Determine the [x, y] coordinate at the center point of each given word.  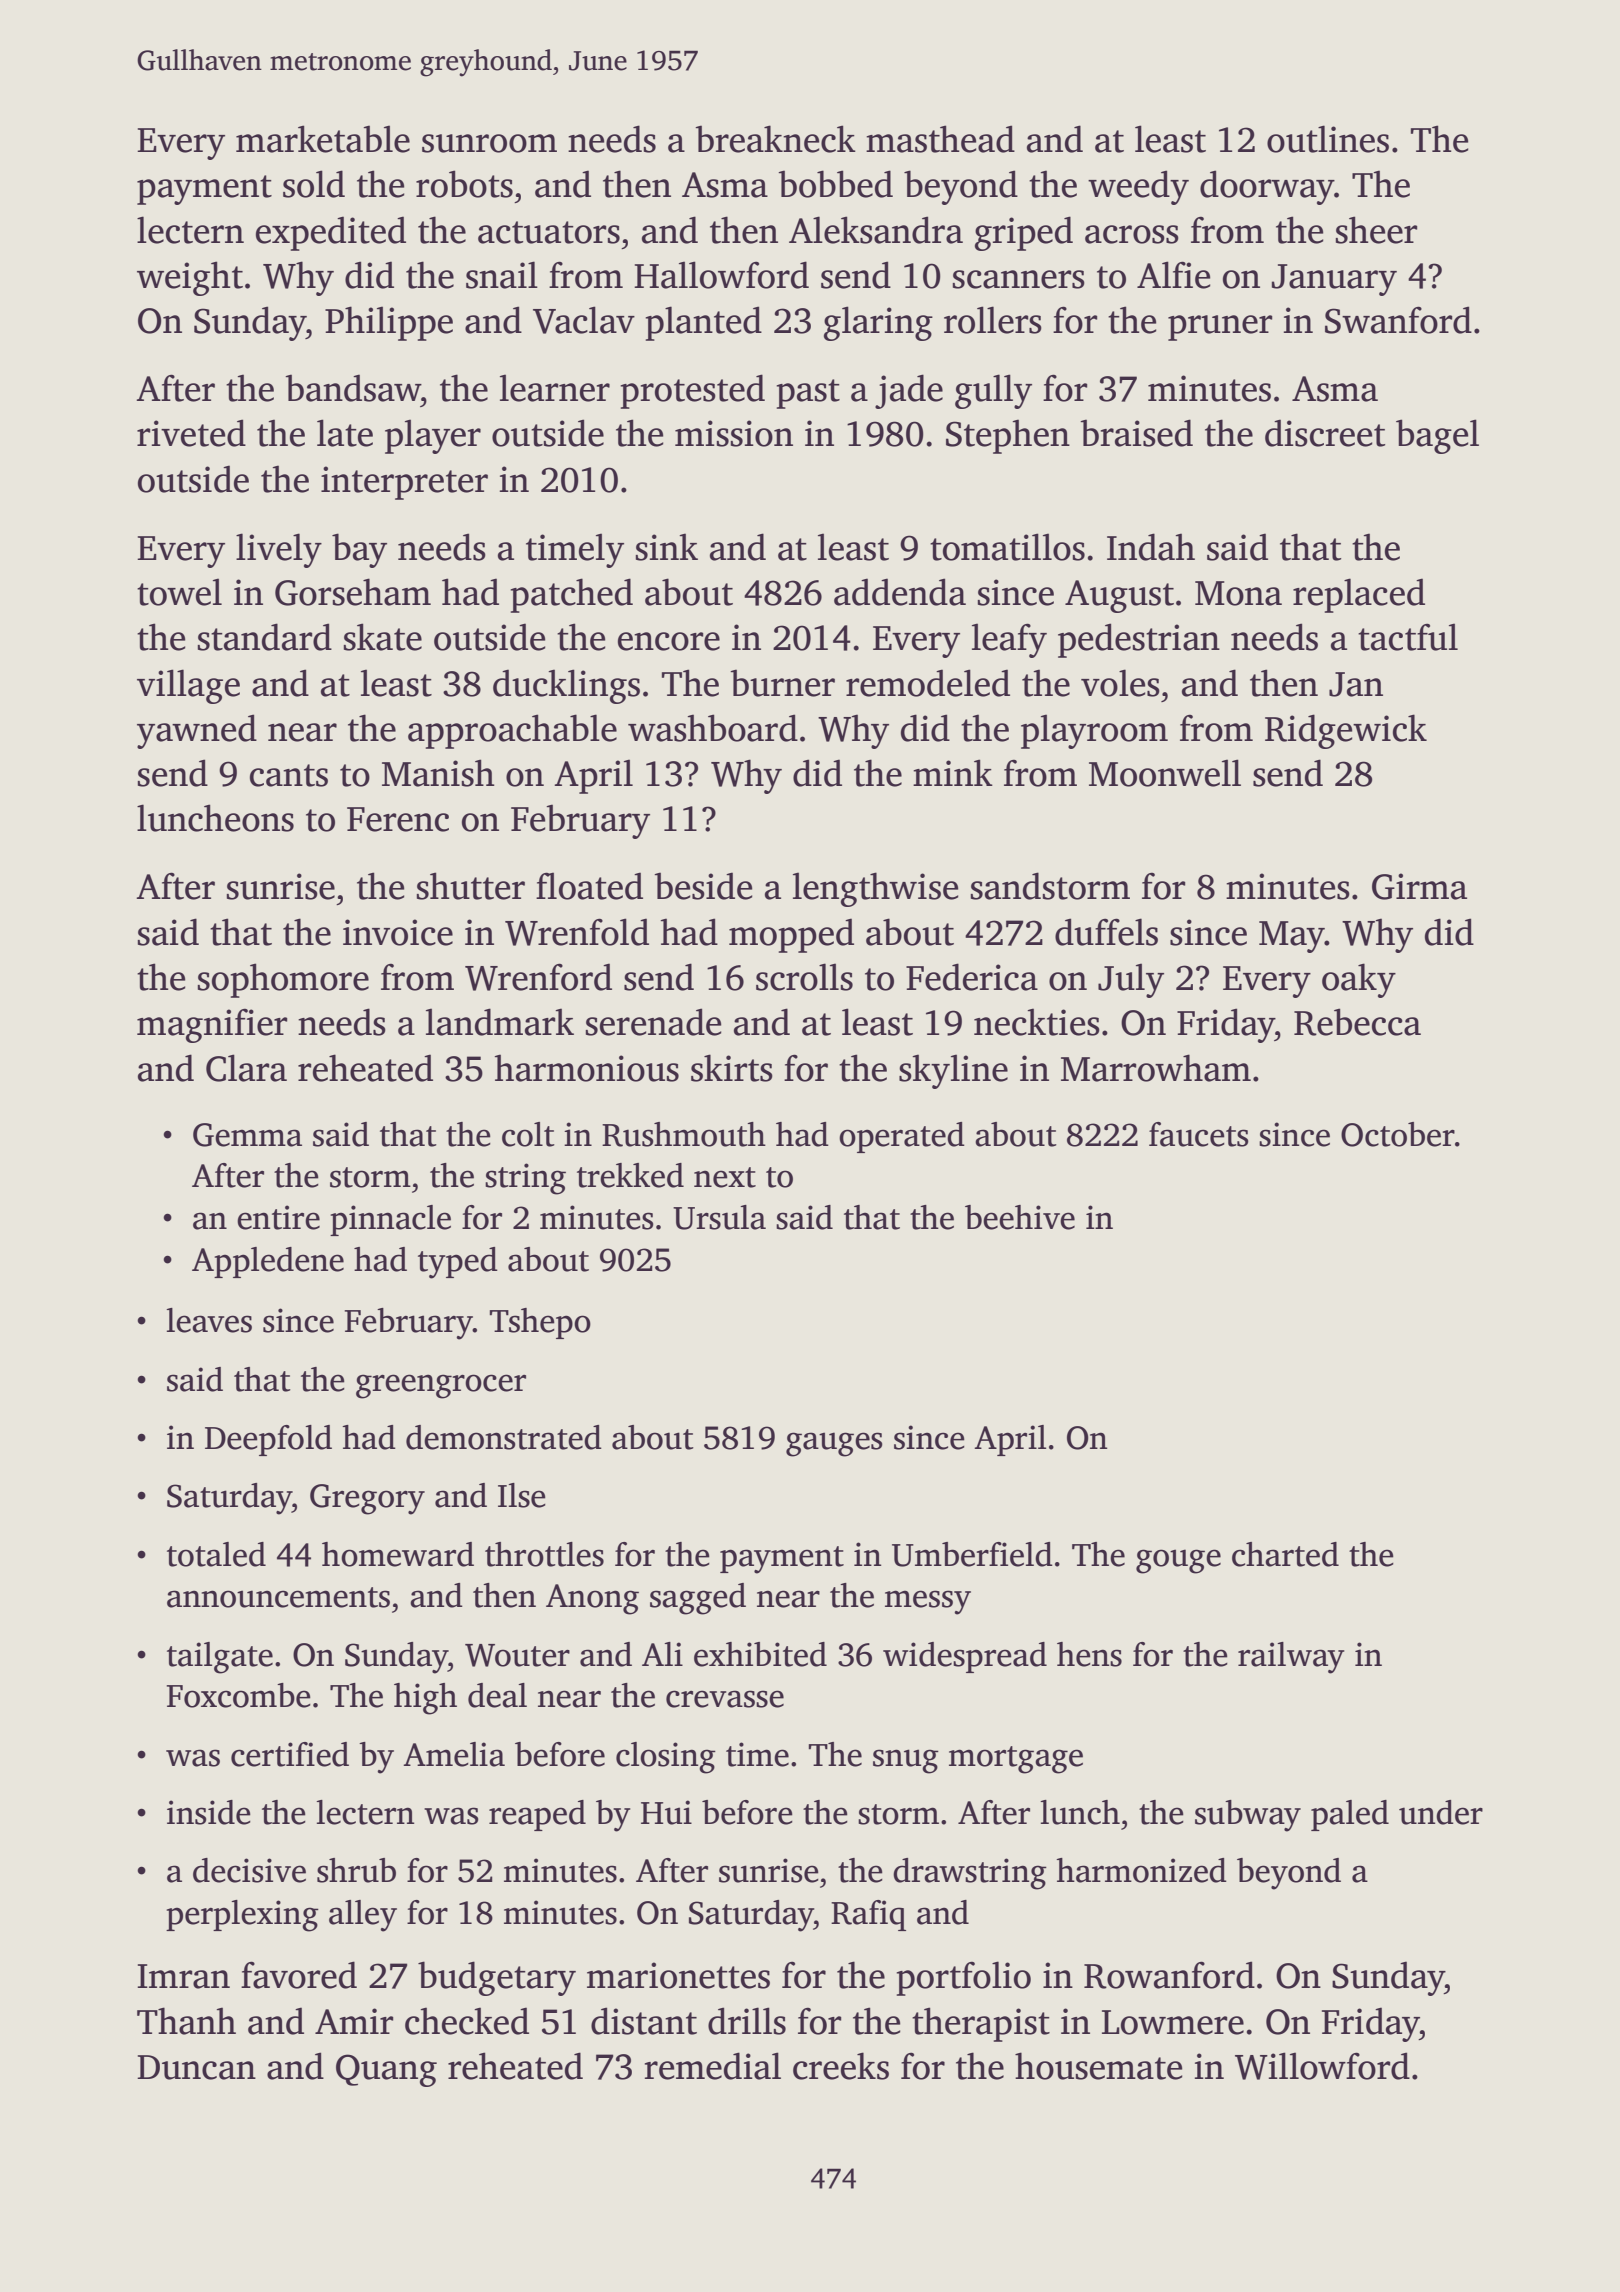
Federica [972, 977]
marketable [323, 139]
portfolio [963, 1978]
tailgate [220, 1658]
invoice [398, 932]
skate [383, 637]
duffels [1106, 932]
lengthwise [875, 889]
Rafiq [868, 1915]
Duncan [196, 2067]
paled [1350, 1815]
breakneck [775, 139]
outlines [1328, 139]
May [1292, 937]
